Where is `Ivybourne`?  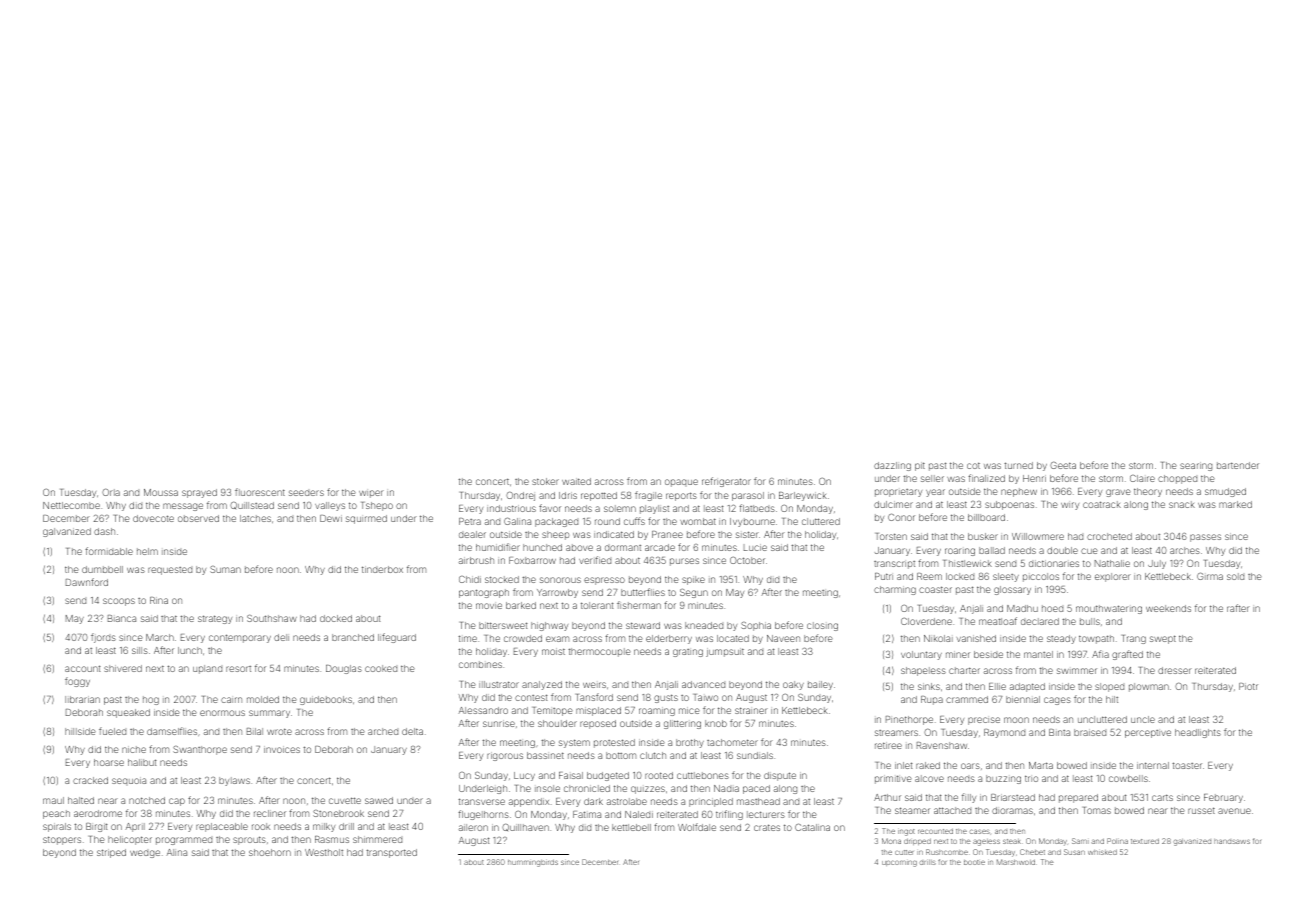
Ivybourne is located at coordinates (752, 522).
